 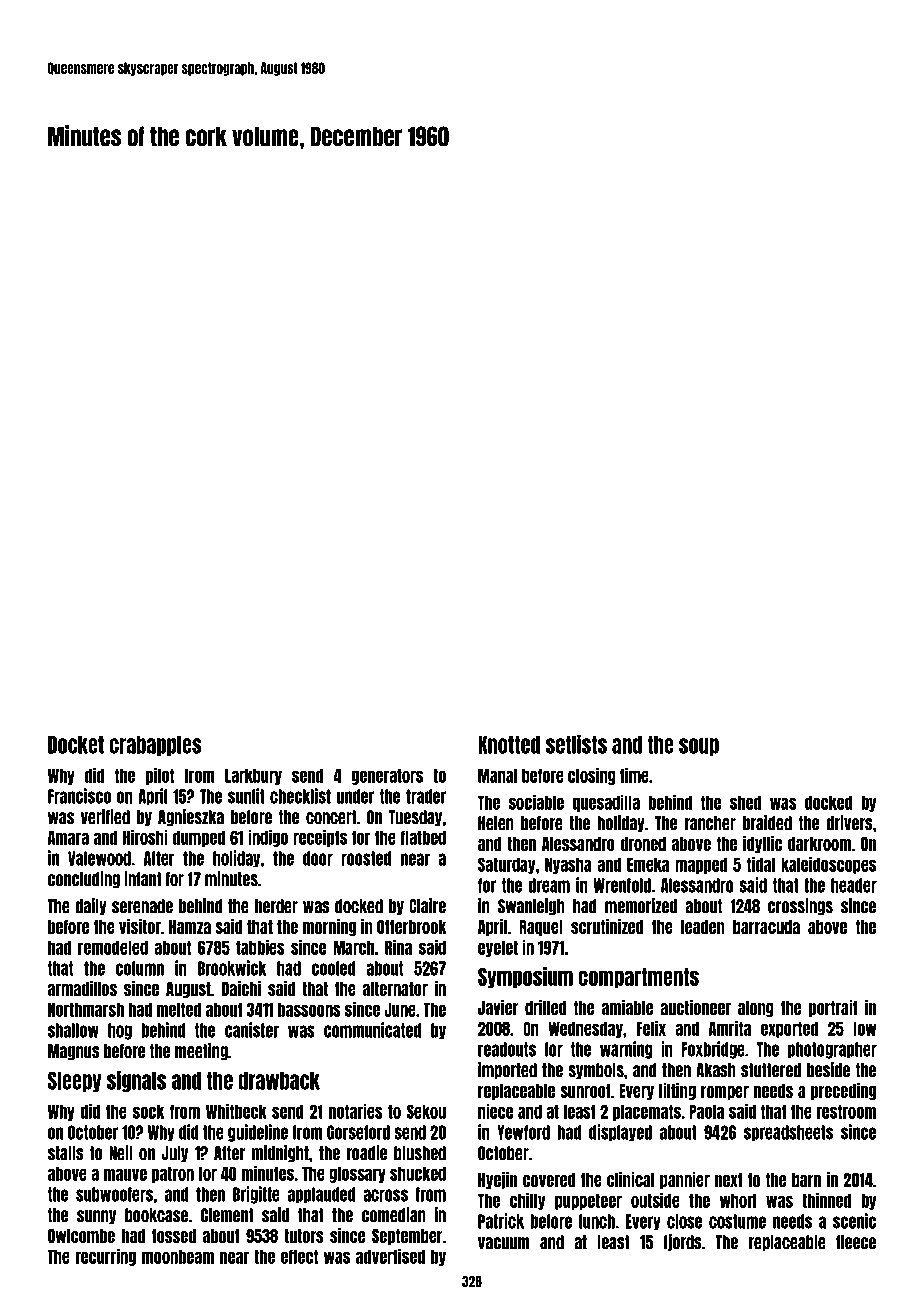 What do you see at coordinates (699, 747) in the image?
I see `soup` at bounding box center [699, 747].
